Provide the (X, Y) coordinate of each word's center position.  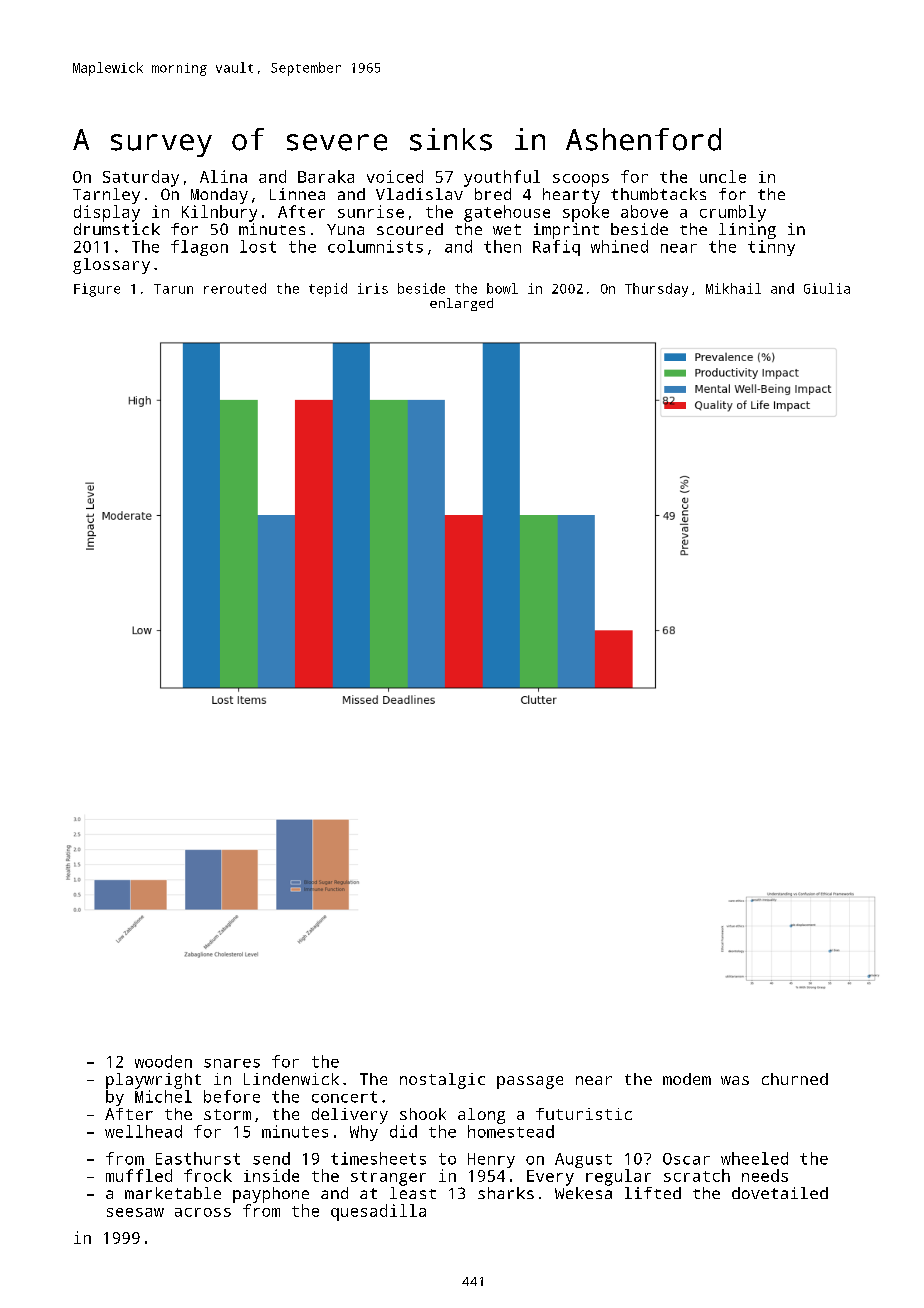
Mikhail (733, 288)
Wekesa (583, 1193)
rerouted (235, 288)
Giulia (827, 288)
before (232, 1096)
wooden (163, 1061)
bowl (502, 288)
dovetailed (780, 1193)
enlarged (461, 304)
